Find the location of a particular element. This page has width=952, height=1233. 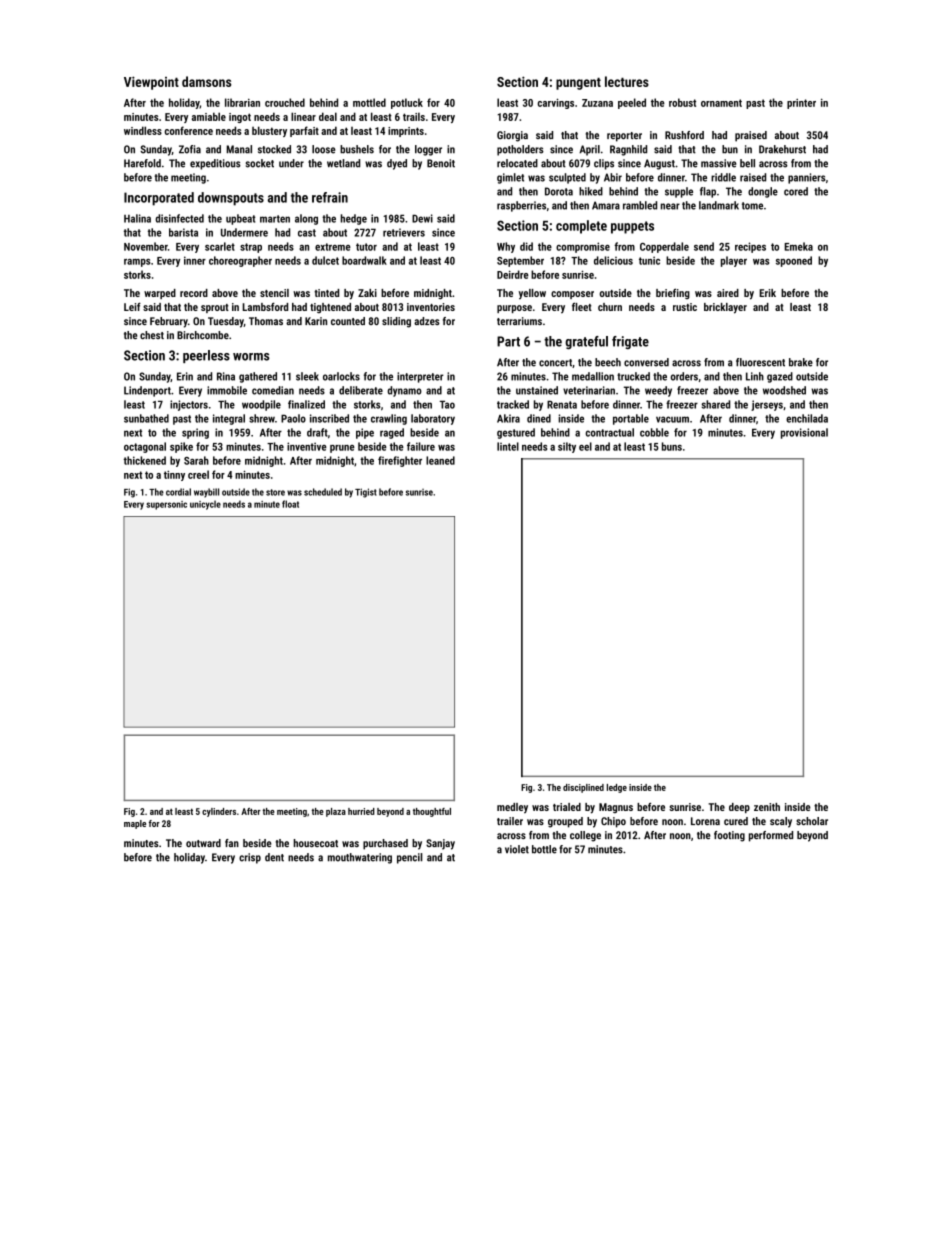

unicycle is located at coordinates (205, 505).
